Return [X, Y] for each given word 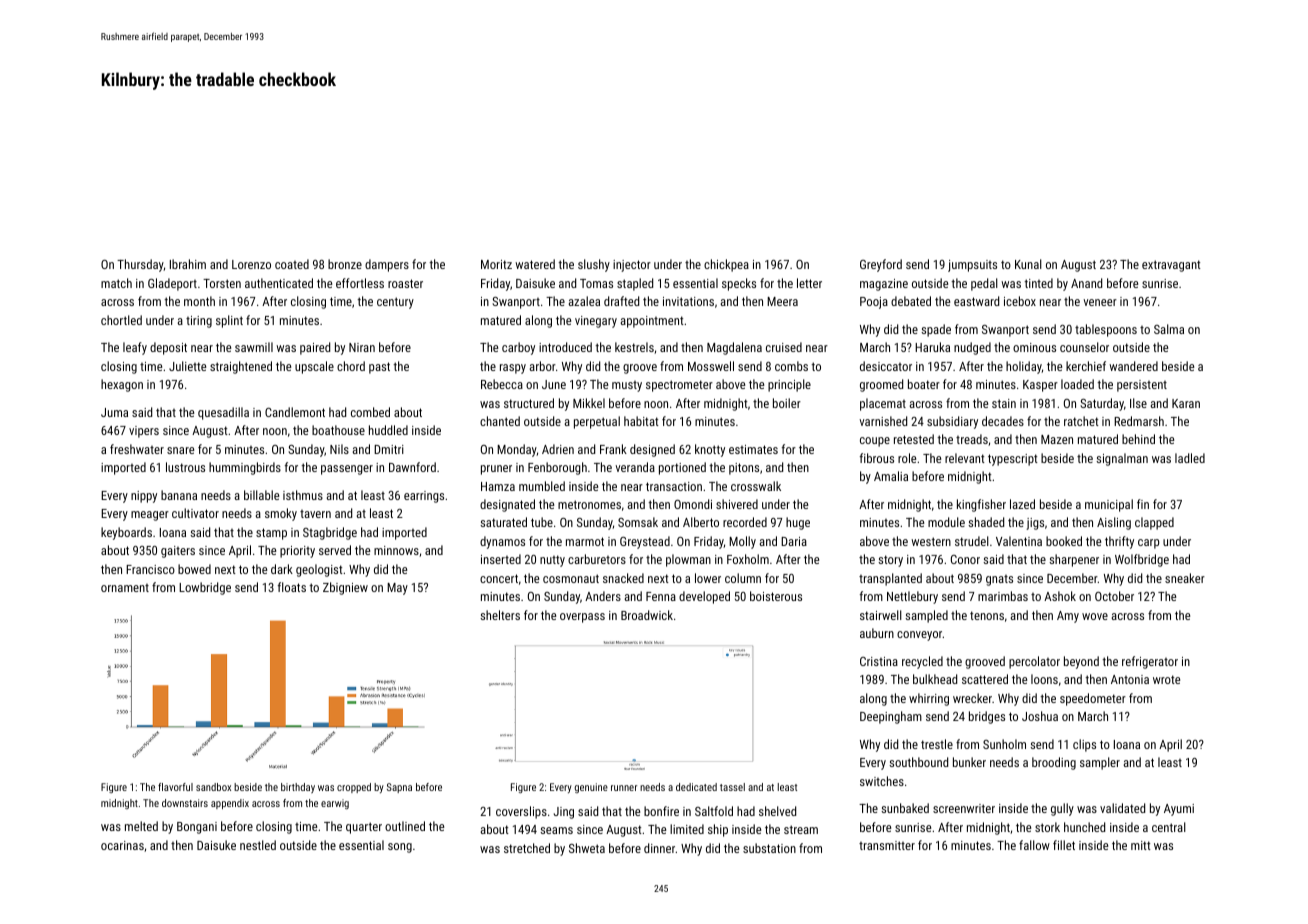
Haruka [932, 347]
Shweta [587, 848]
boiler [787, 403]
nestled [258, 845]
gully [1062, 809]
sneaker [1185, 578]
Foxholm [748, 559]
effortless [360, 283]
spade [936, 330]
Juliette [187, 366]
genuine [591, 788]
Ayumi [1179, 810]
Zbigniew [345, 588]
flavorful [175, 787]
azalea [584, 301]
